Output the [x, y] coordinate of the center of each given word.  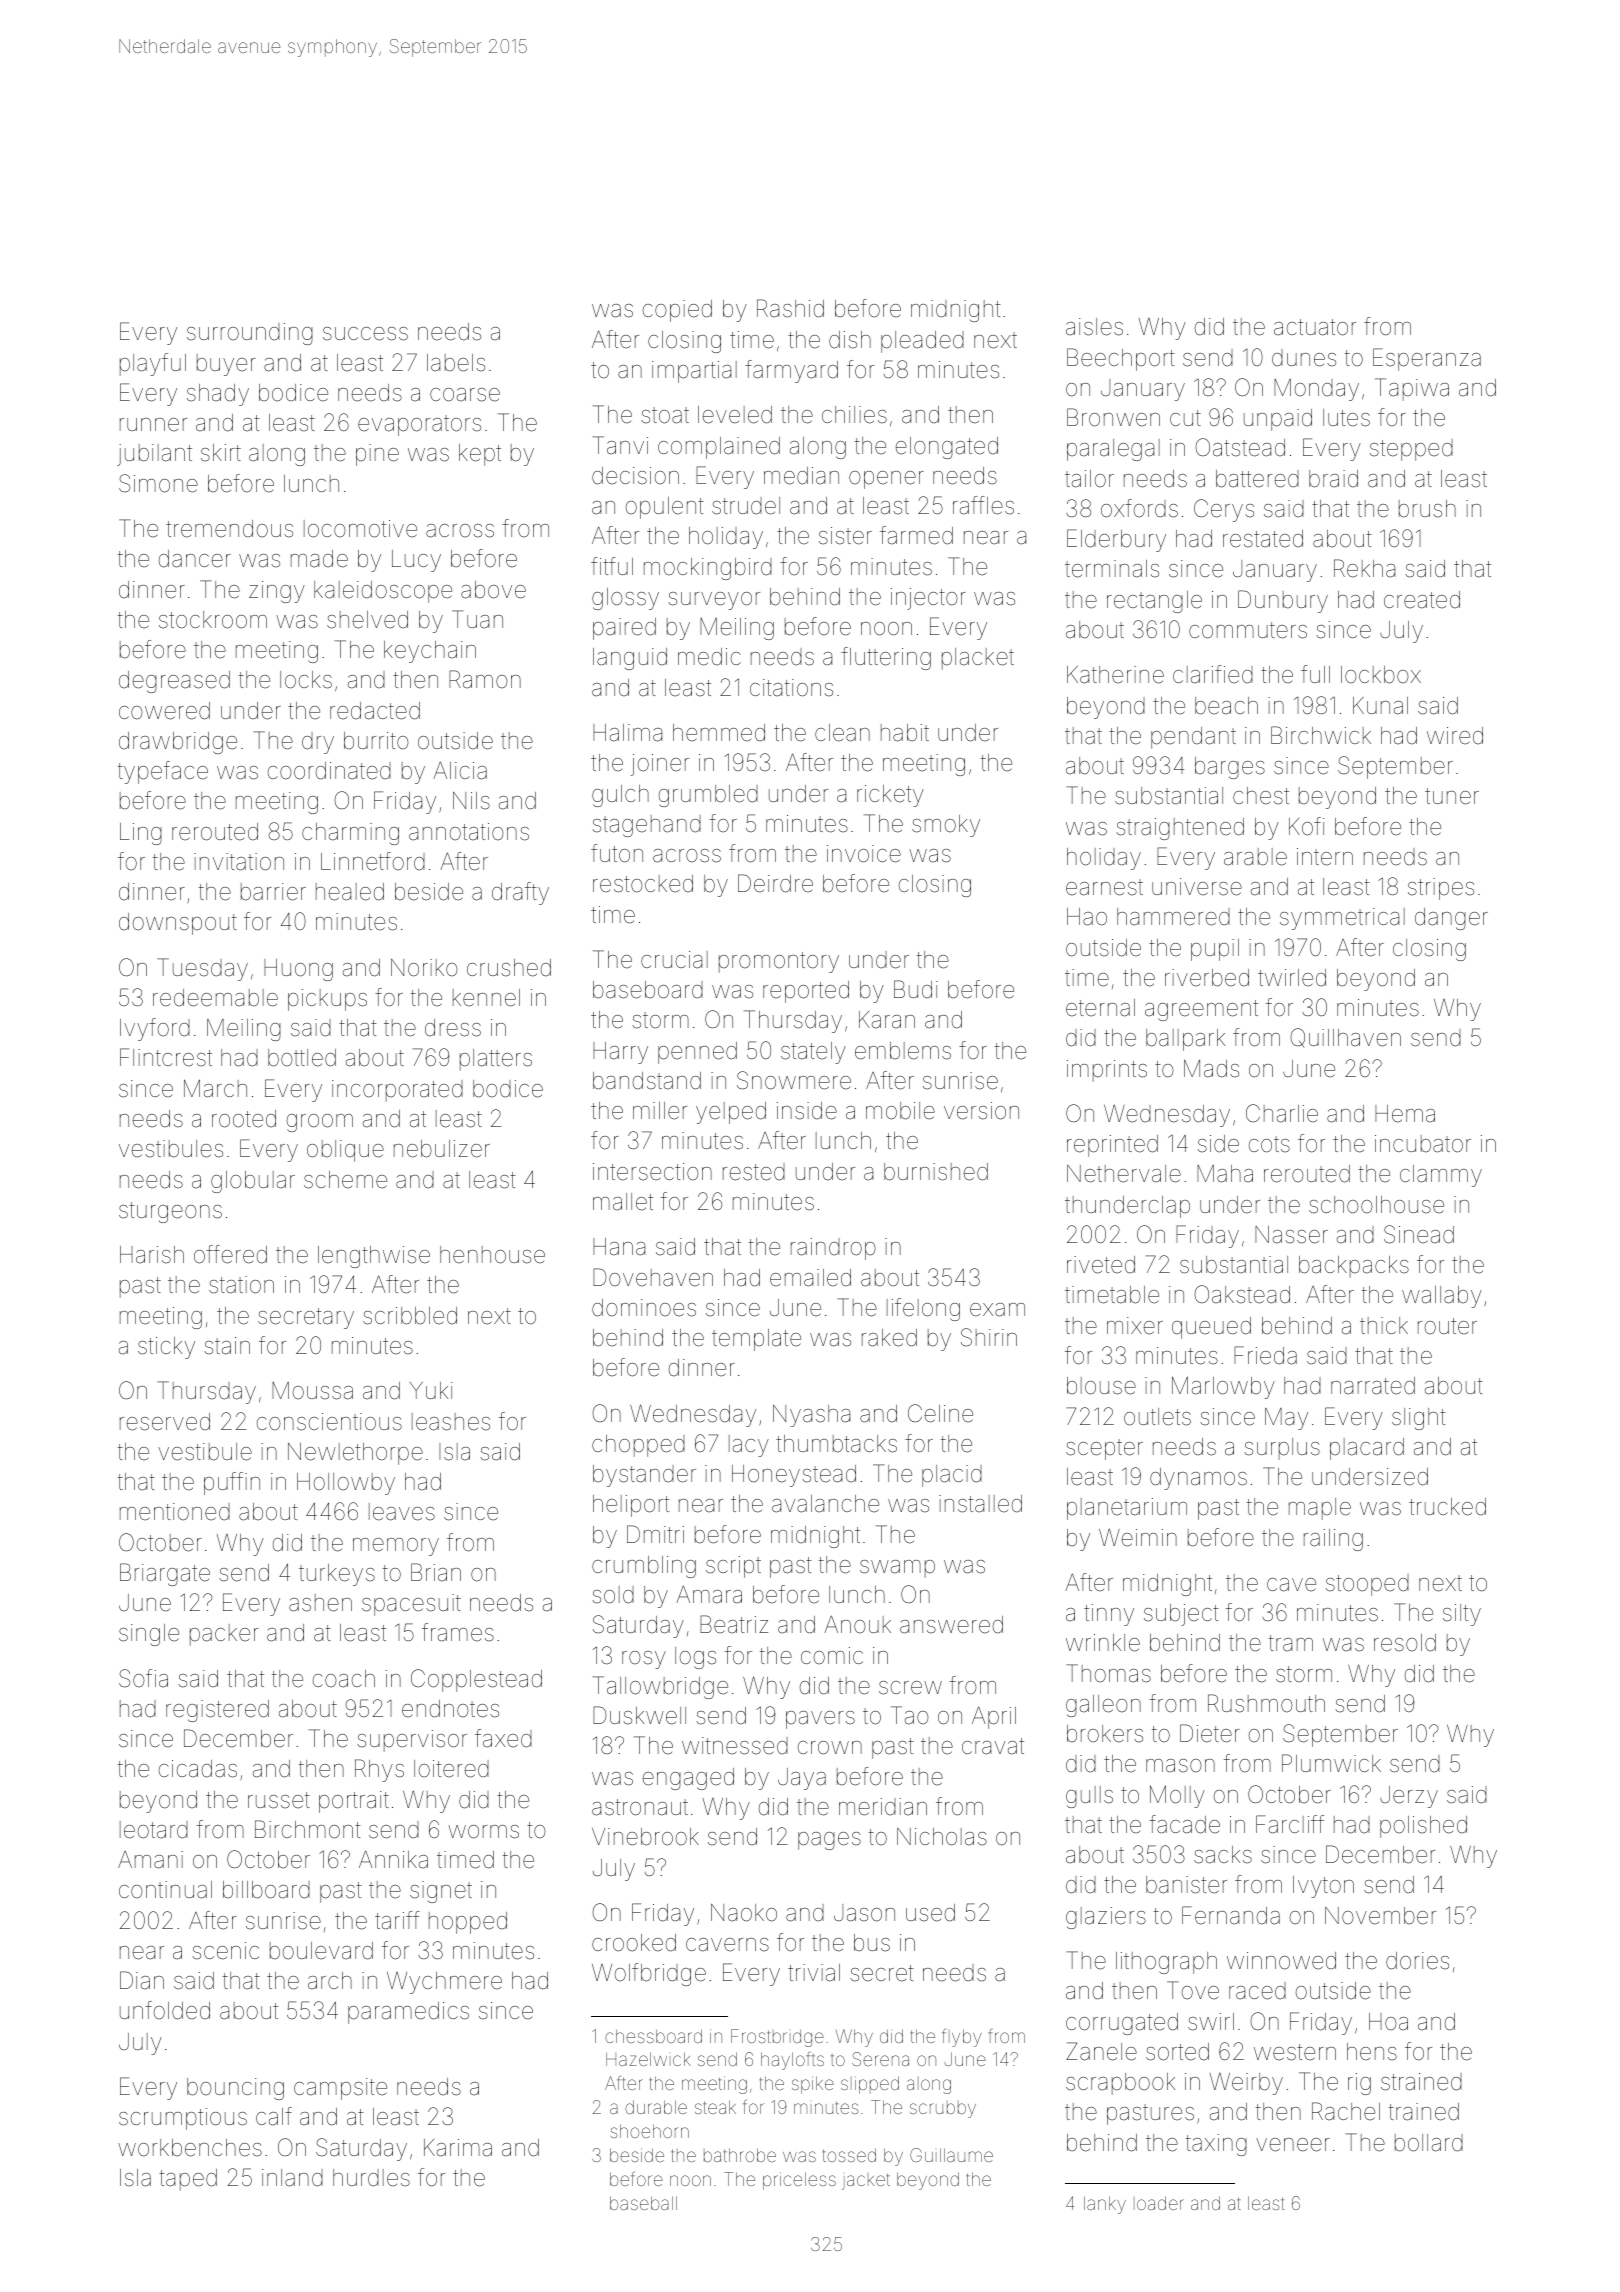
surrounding [250, 334]
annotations [469, 832]
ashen [320, 1603]
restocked [643, 884]
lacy [749, 1446]
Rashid [790, 308]
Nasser [1291, 1235]
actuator [1315, 327]
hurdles [371, 2178]
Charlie [1282, 1113]
